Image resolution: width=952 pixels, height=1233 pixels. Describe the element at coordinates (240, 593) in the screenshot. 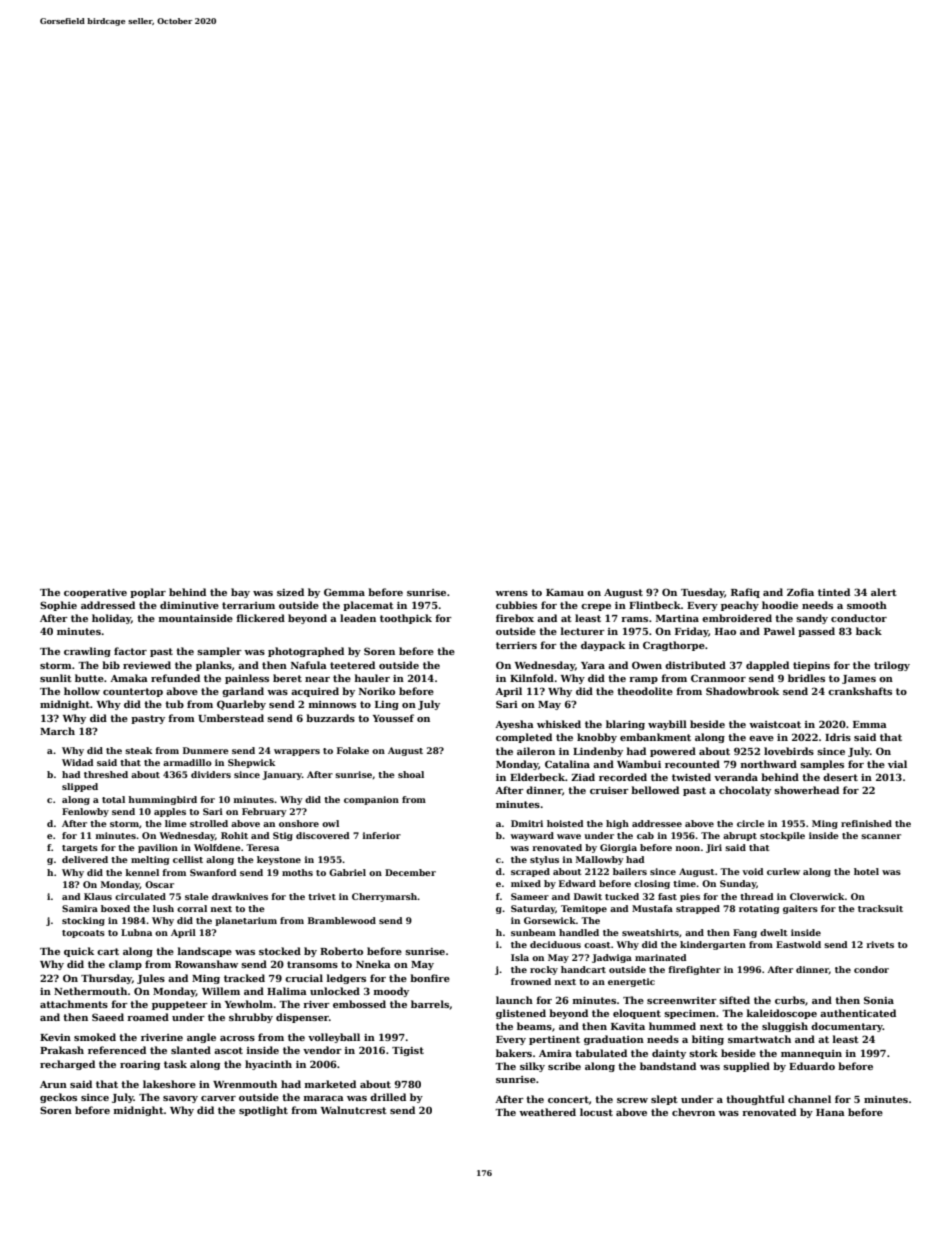

I see `bay` at that location.
